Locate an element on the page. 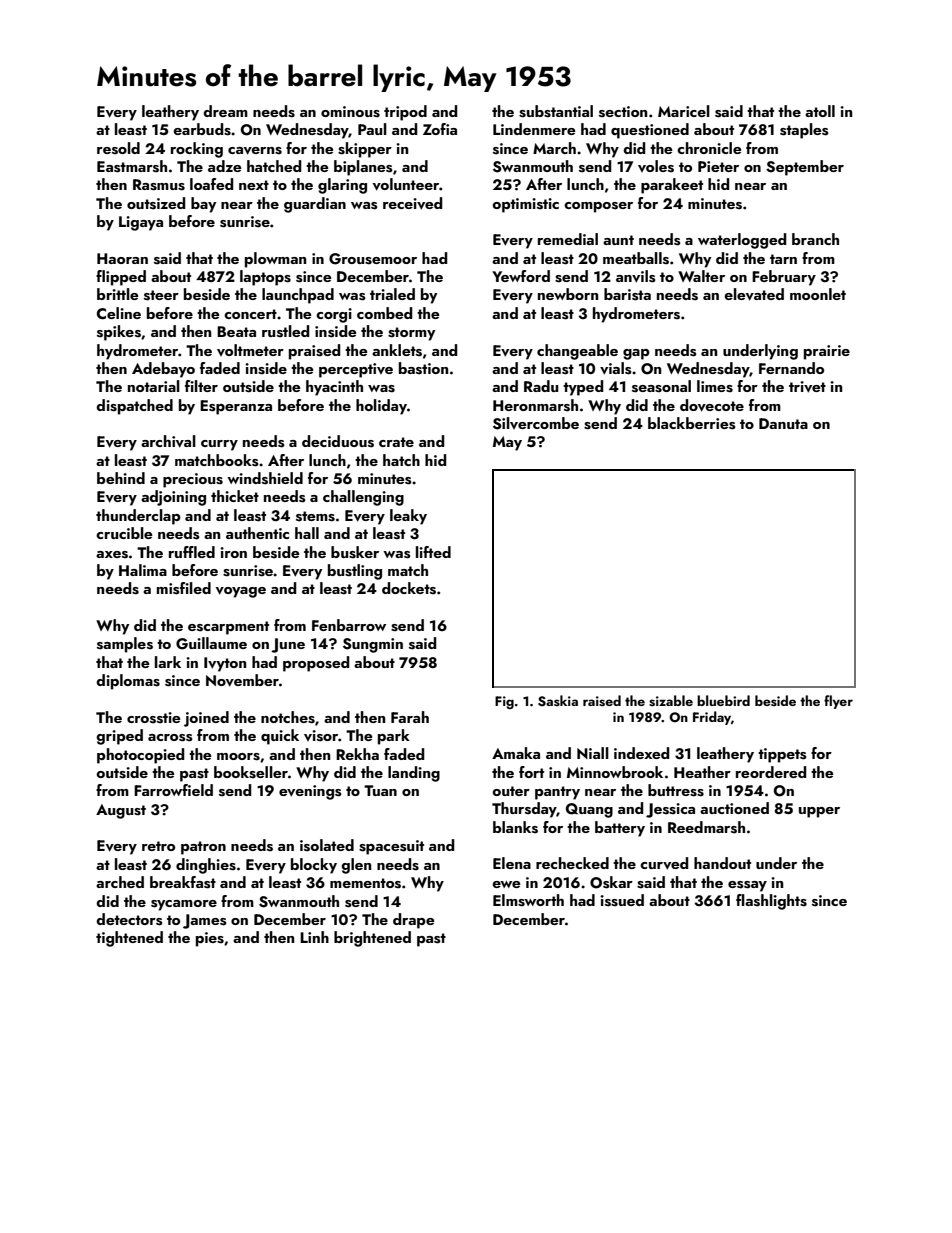 This image has width=952, height=1233. Sungmin is located at coordinates (373, 645).
